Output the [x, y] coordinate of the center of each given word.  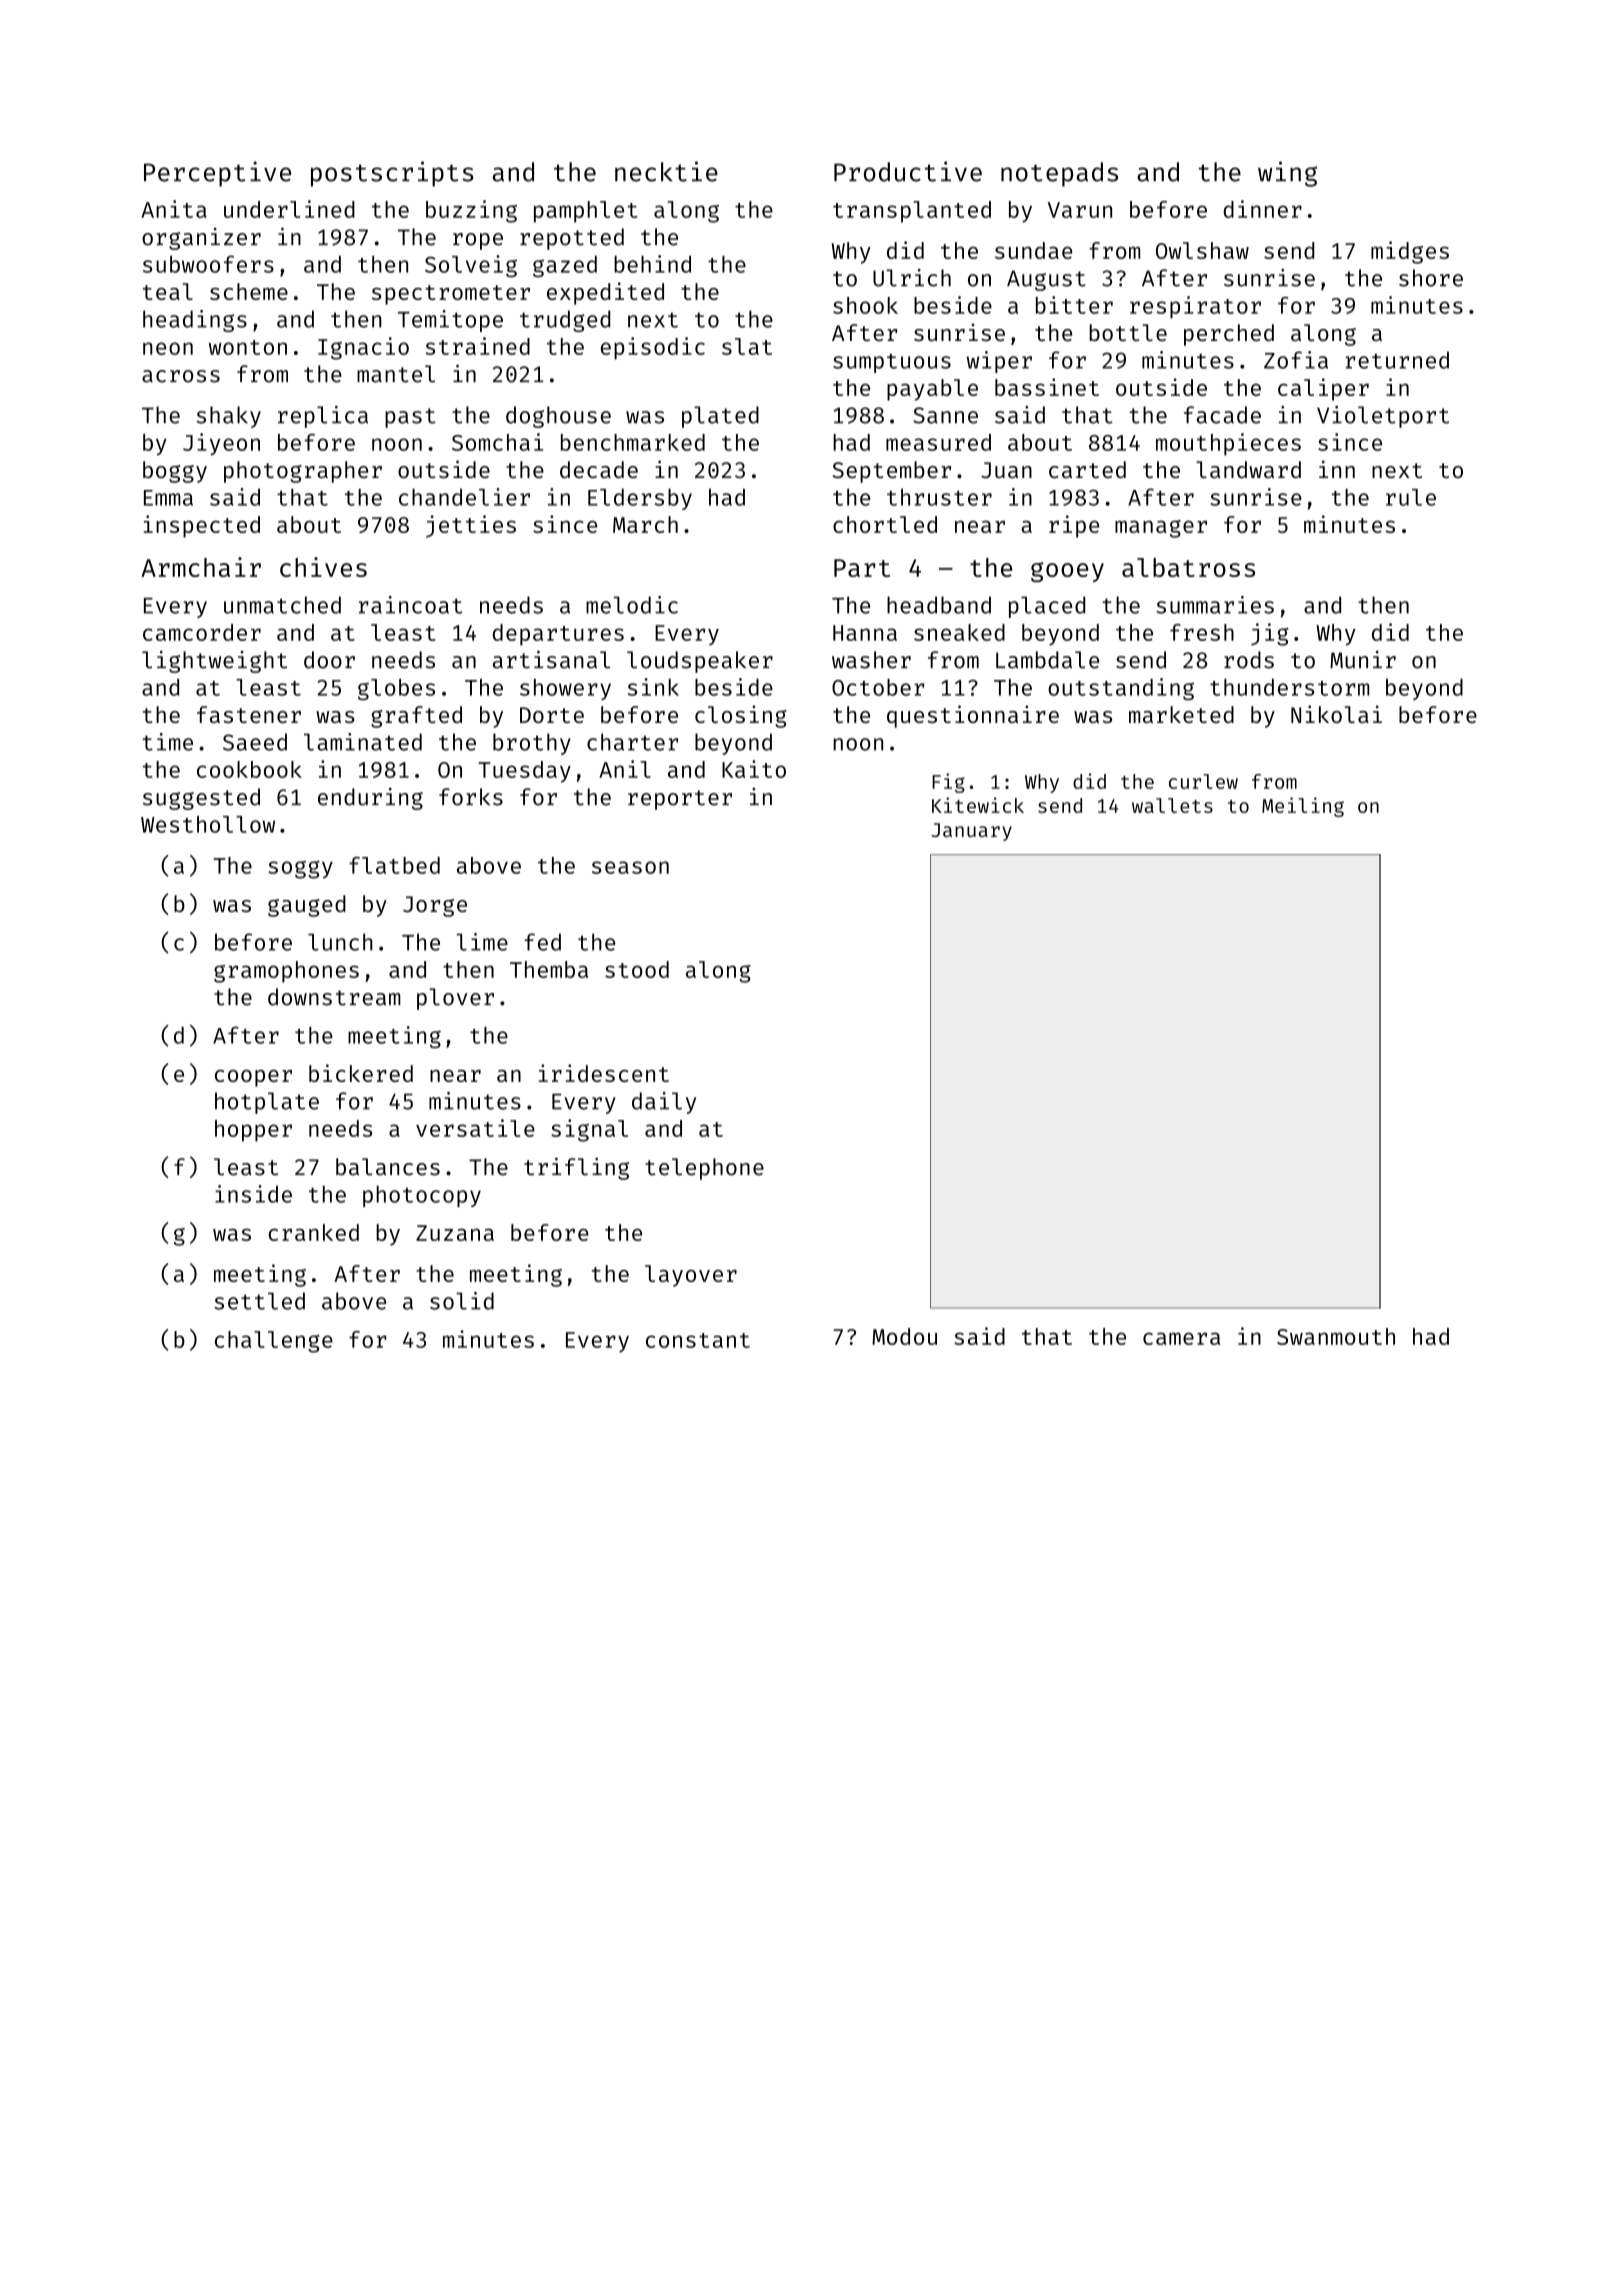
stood [637, 969]
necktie [666, 171]
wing [1287, 174]
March [645, 524]
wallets [1172, 805]
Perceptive [217, 174]
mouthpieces [1228, 444]
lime [482, 942]
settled [260, 1301]
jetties [471, 526]
